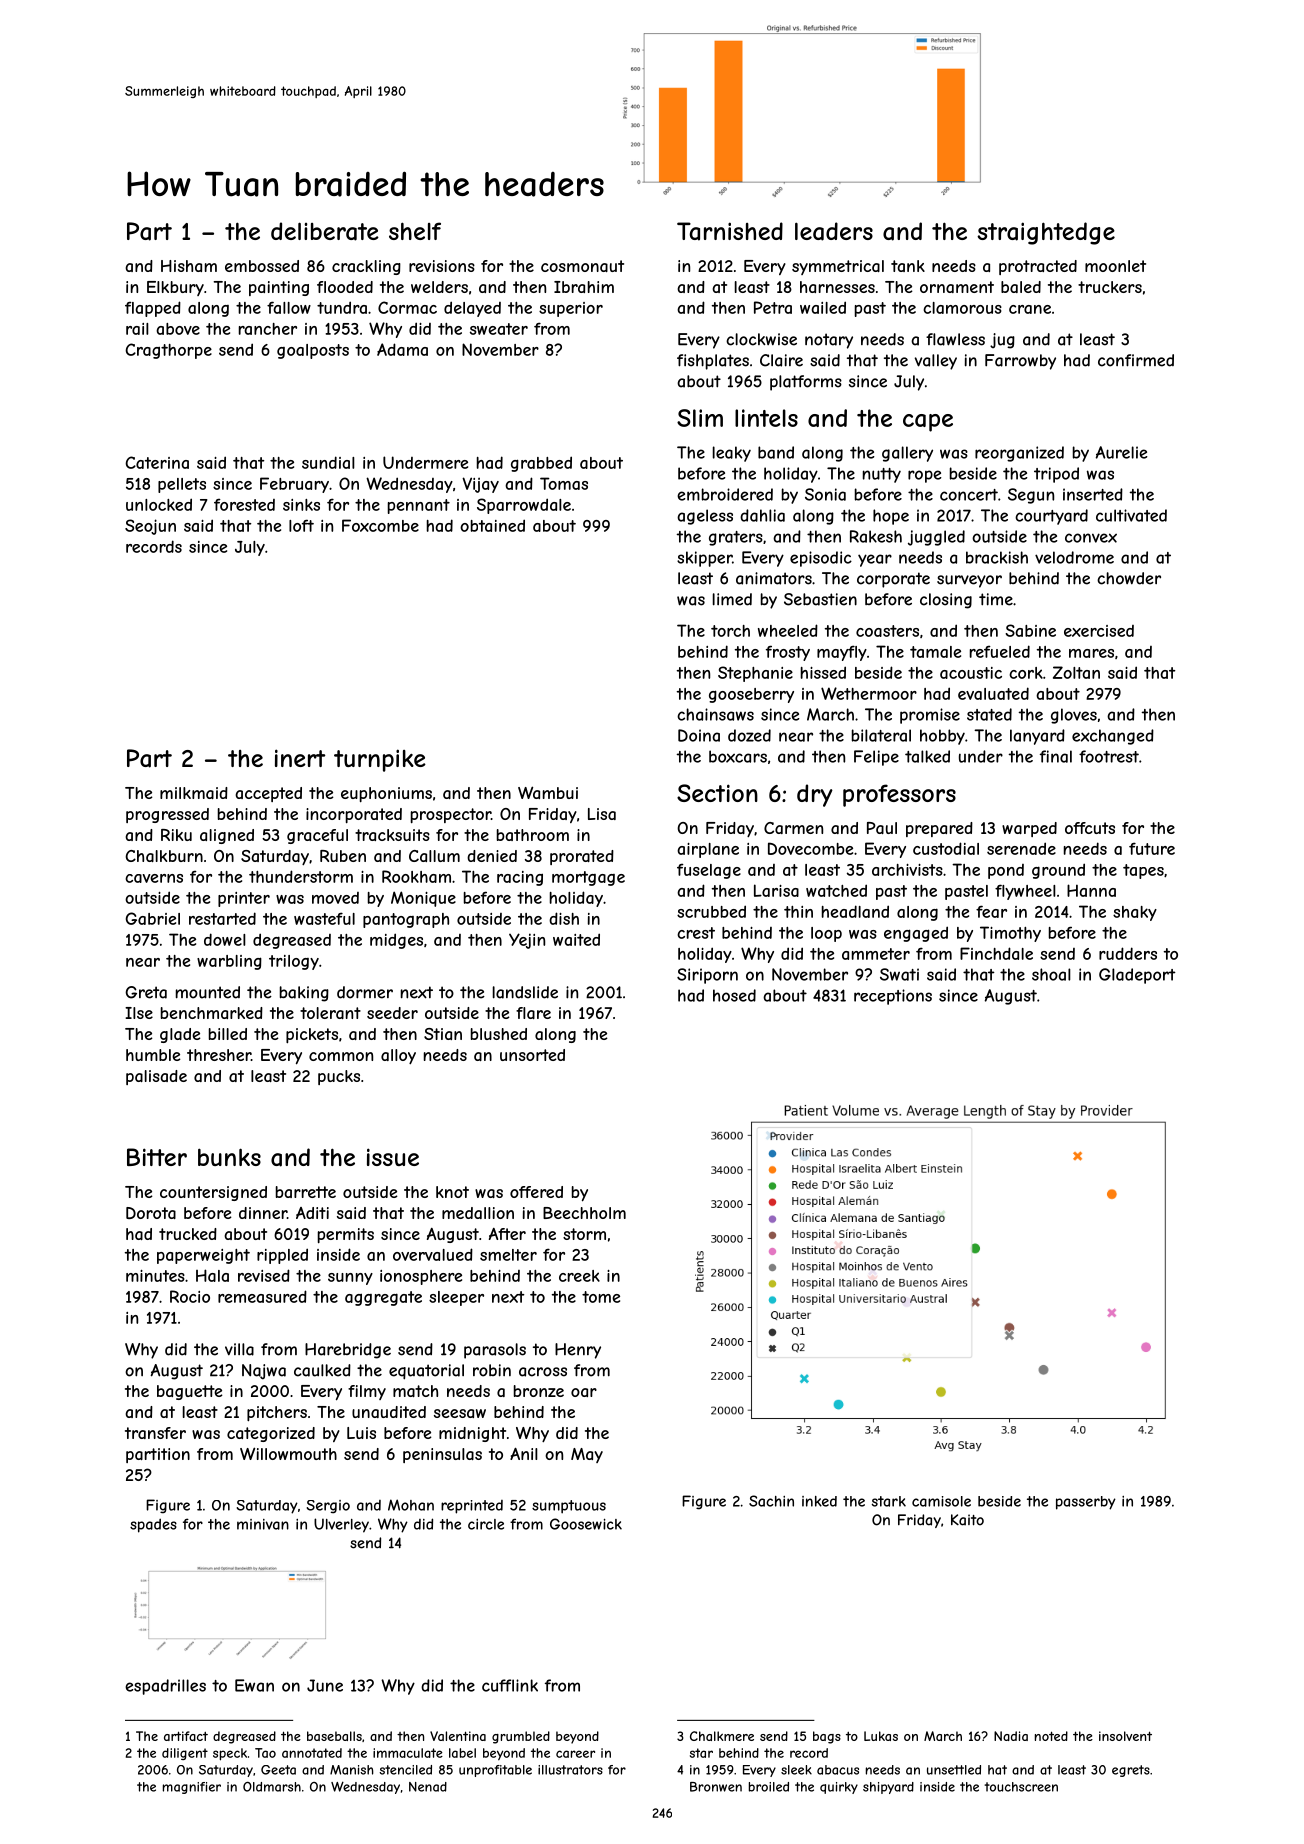 The width and height of the screenshot is (1304, 1844). Describe the element at coordinates (1010, 934) in the screenshot. I see `Timothy` at that location.
